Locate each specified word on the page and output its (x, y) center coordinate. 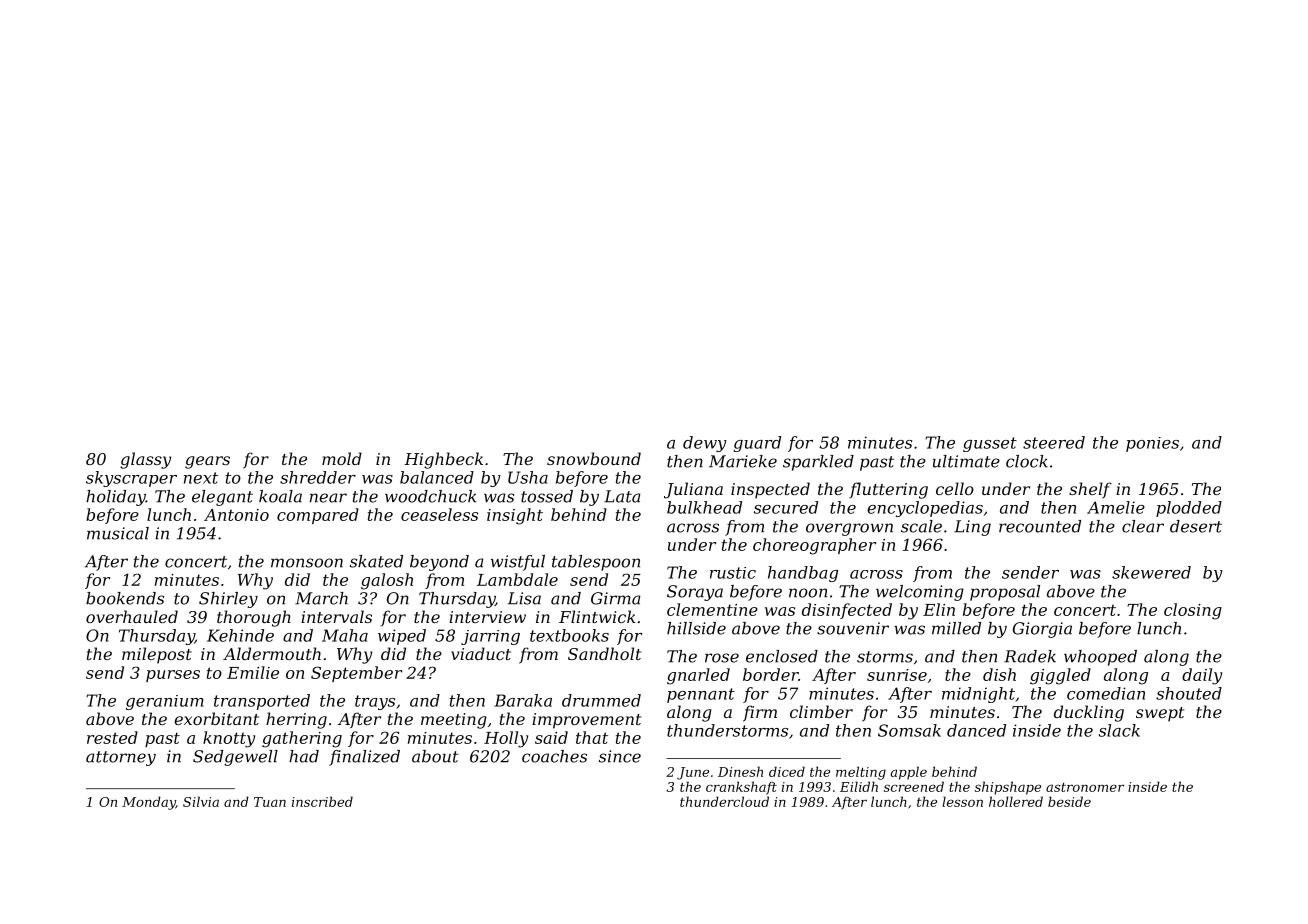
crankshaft (741, 788)
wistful (518, 563)
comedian (1106, 693)
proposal (1005, 593)
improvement (586, 721)
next (201, 478)
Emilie (253, 672)
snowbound (594, 458)
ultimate (966, 461)
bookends (125, 598)
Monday (149, 803)
